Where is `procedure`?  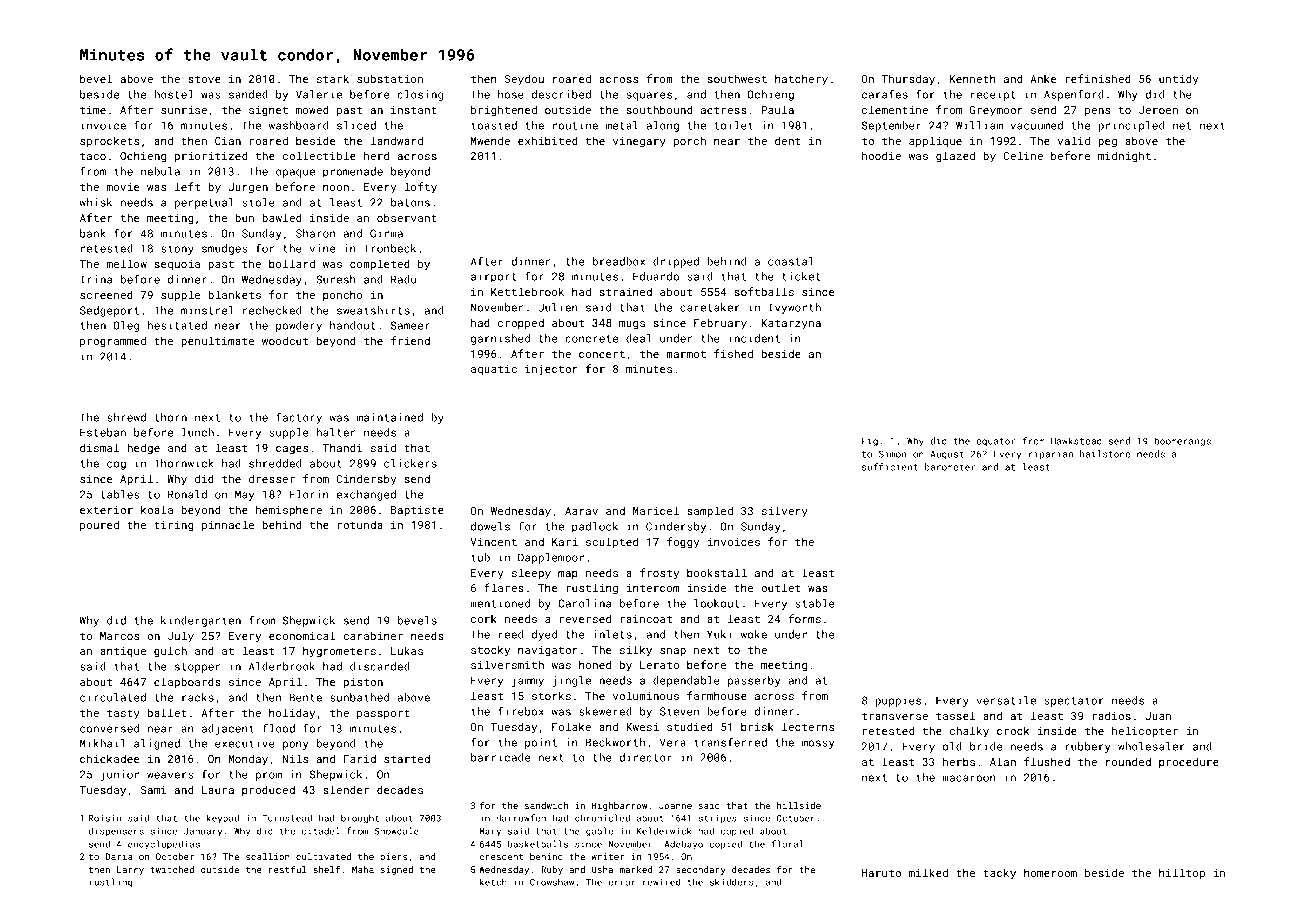 procedure is located at coordinates (1189, 762).
